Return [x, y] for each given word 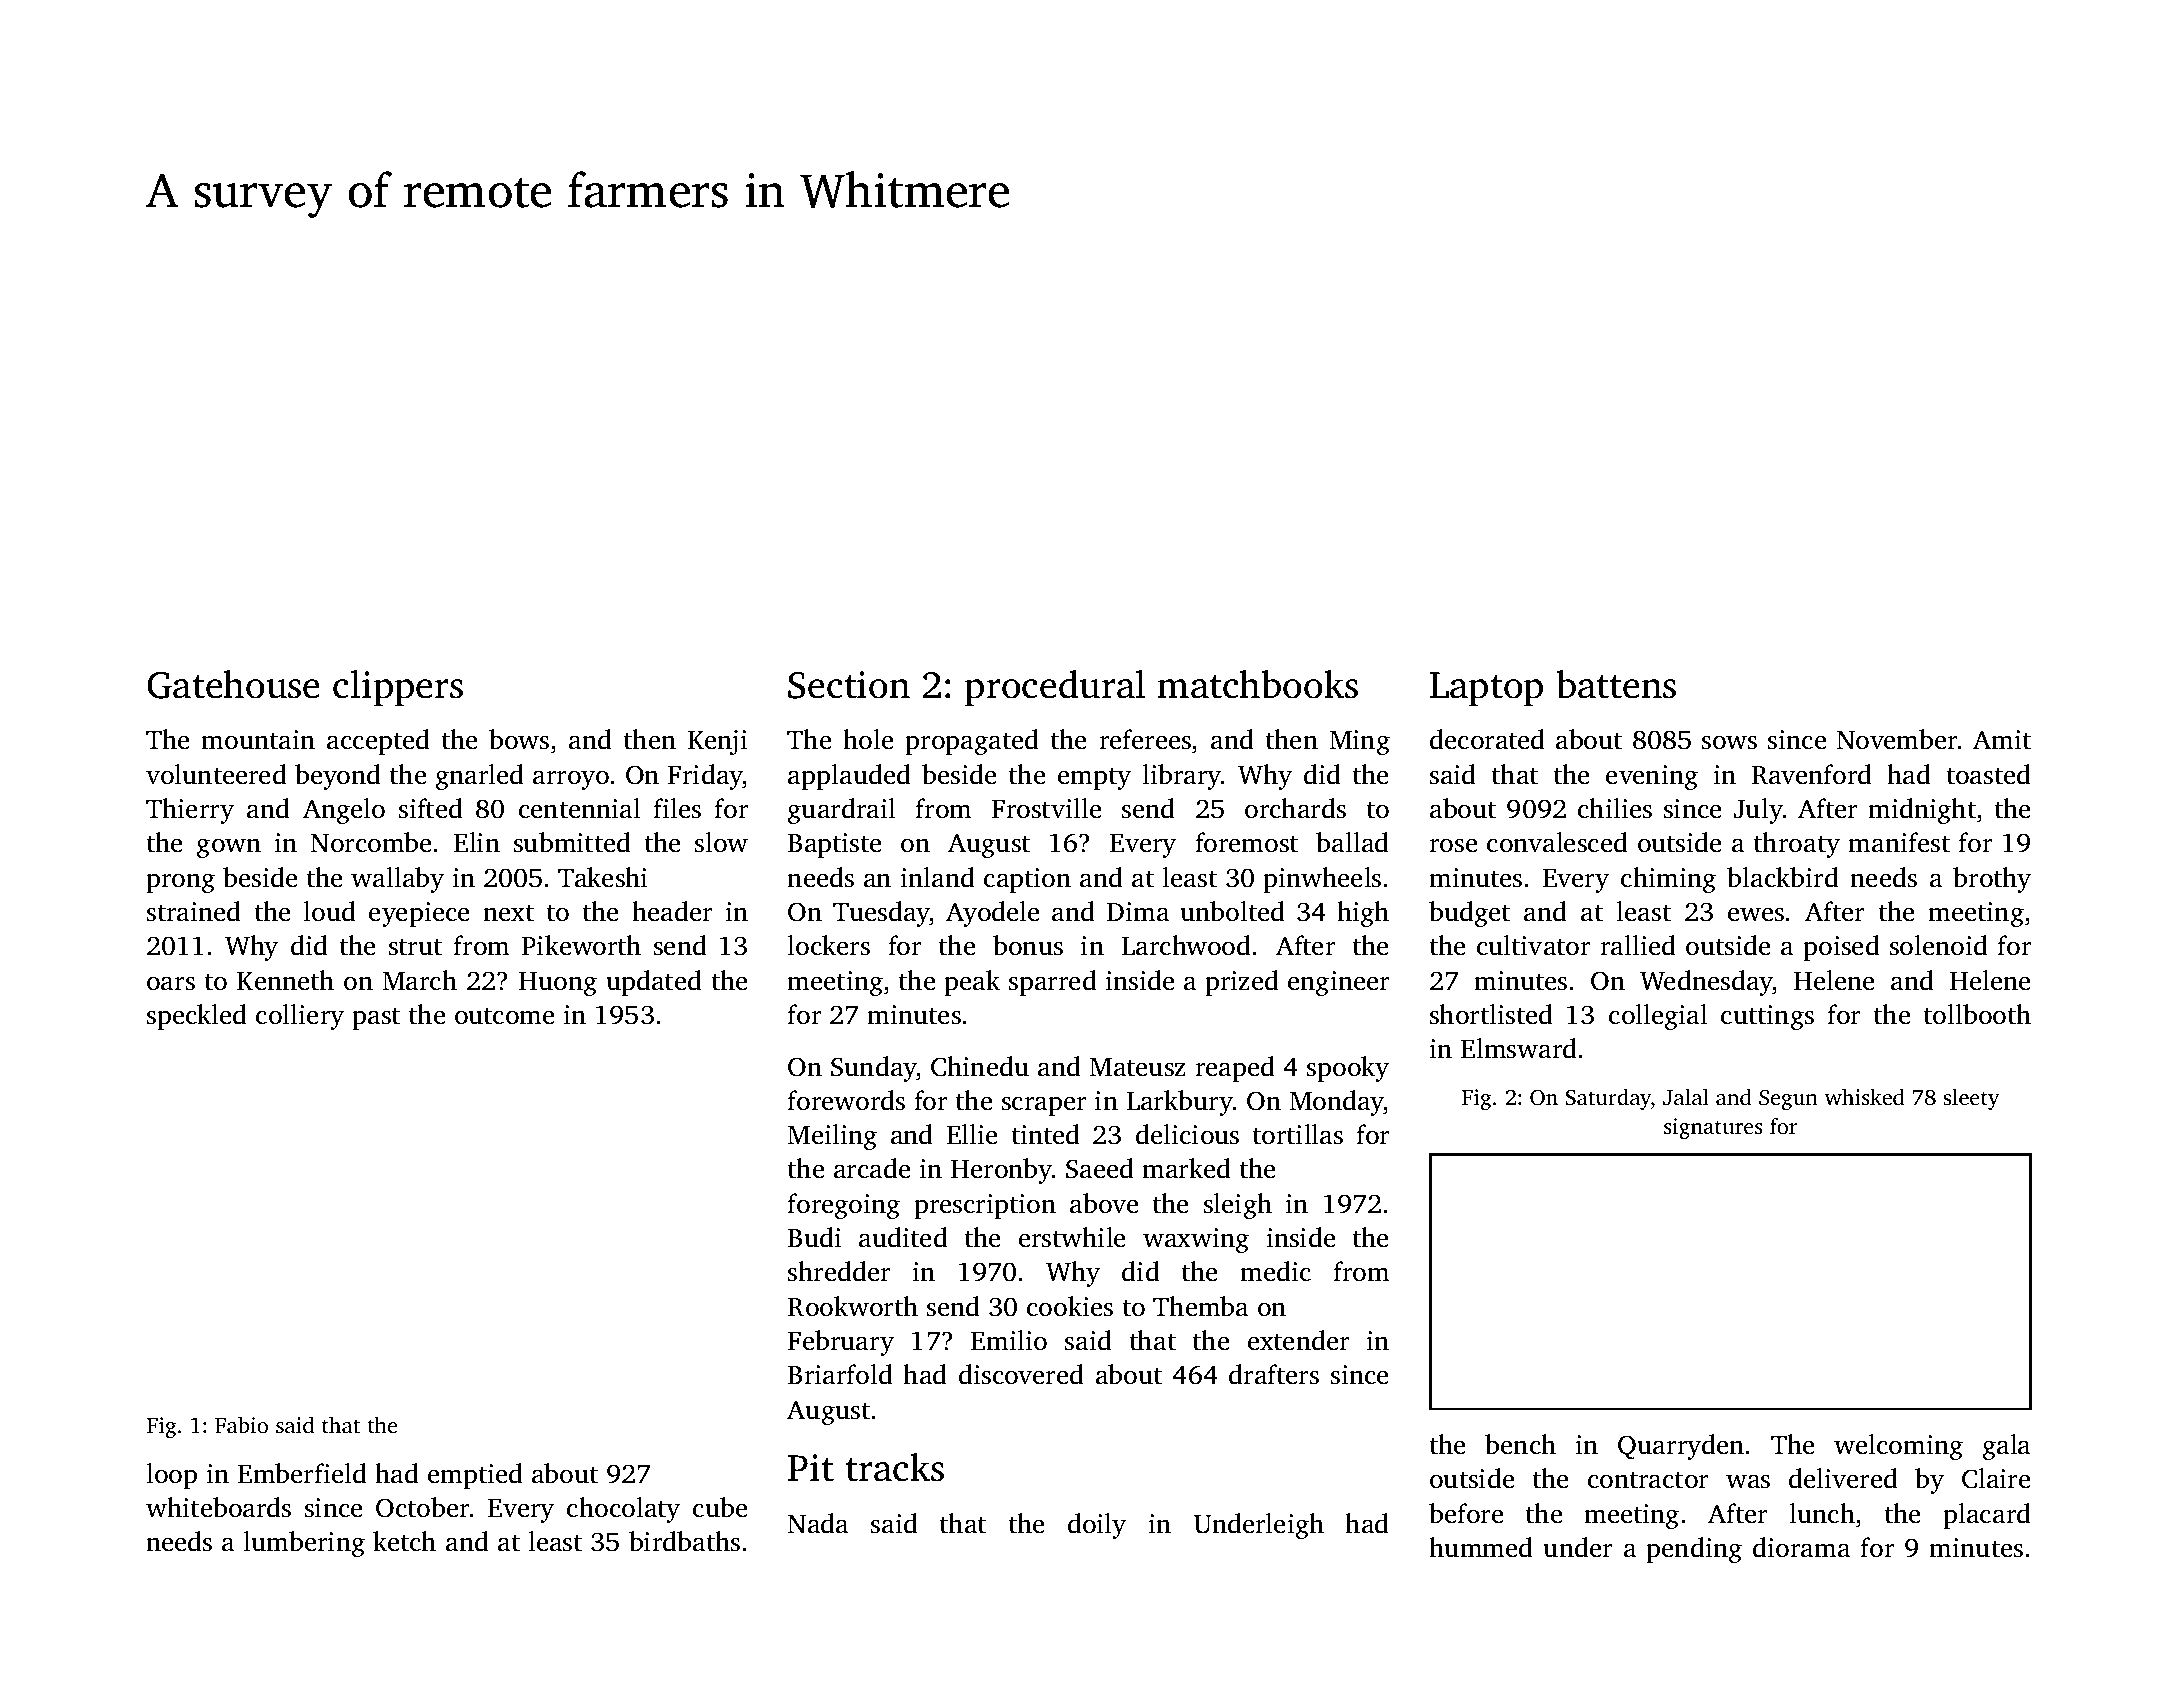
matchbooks [1258, 684]
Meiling [832, 1137]
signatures [1713, 1128]
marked [1186, 1168]
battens [1616, 684]
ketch [404, 1541]
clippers [398, 688]
